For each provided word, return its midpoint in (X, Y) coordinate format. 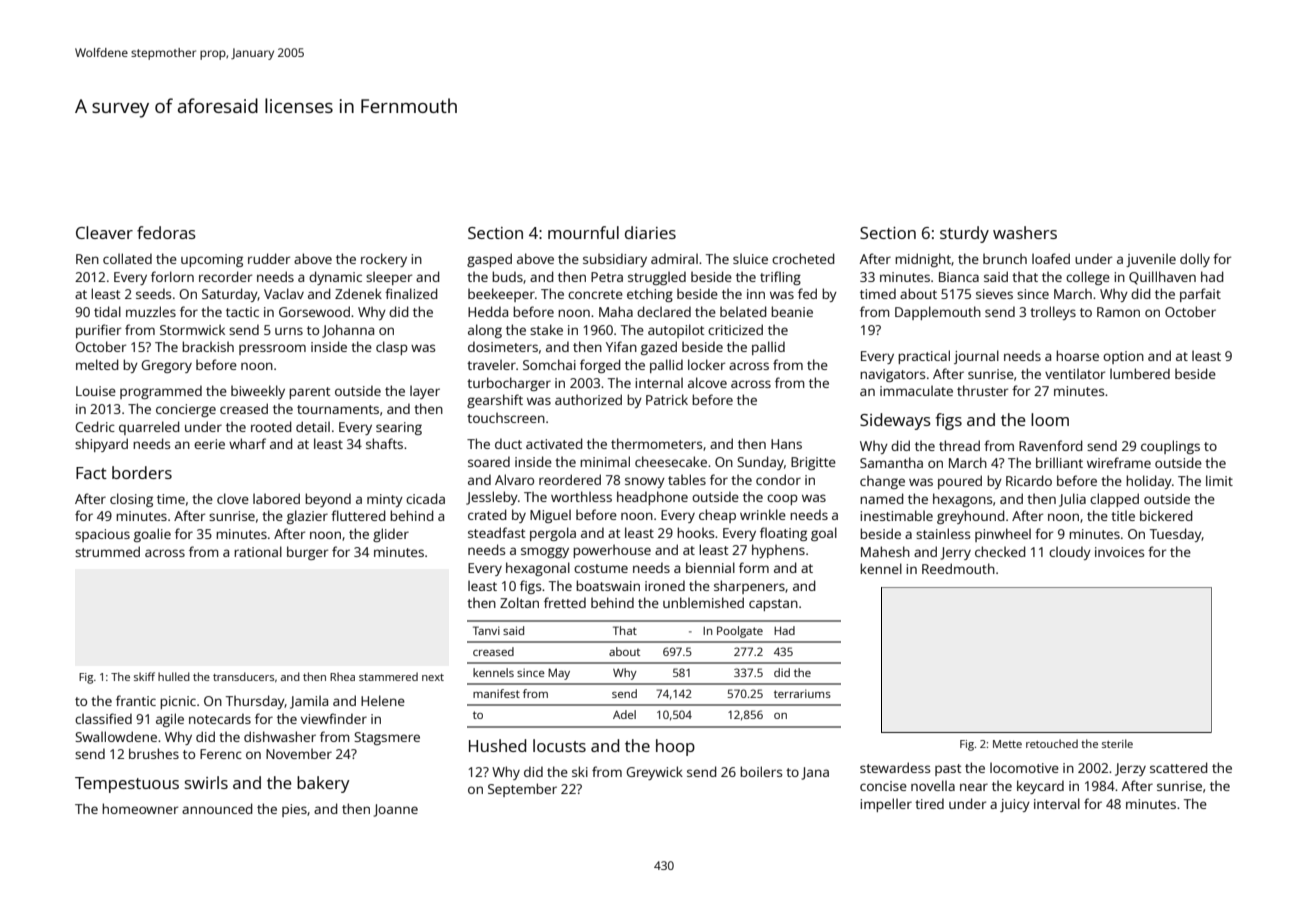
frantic (136, 700)
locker (706, 364)
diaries (650, 232)
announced (217, 808)
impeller (886, 805)
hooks (695, 532)
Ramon (1118, 312)
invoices (1119, 552)
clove (233, 498)
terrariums (802, 693)
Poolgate (740, 632)
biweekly (258, 392)
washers (1025, 232)
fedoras (166, 232)
